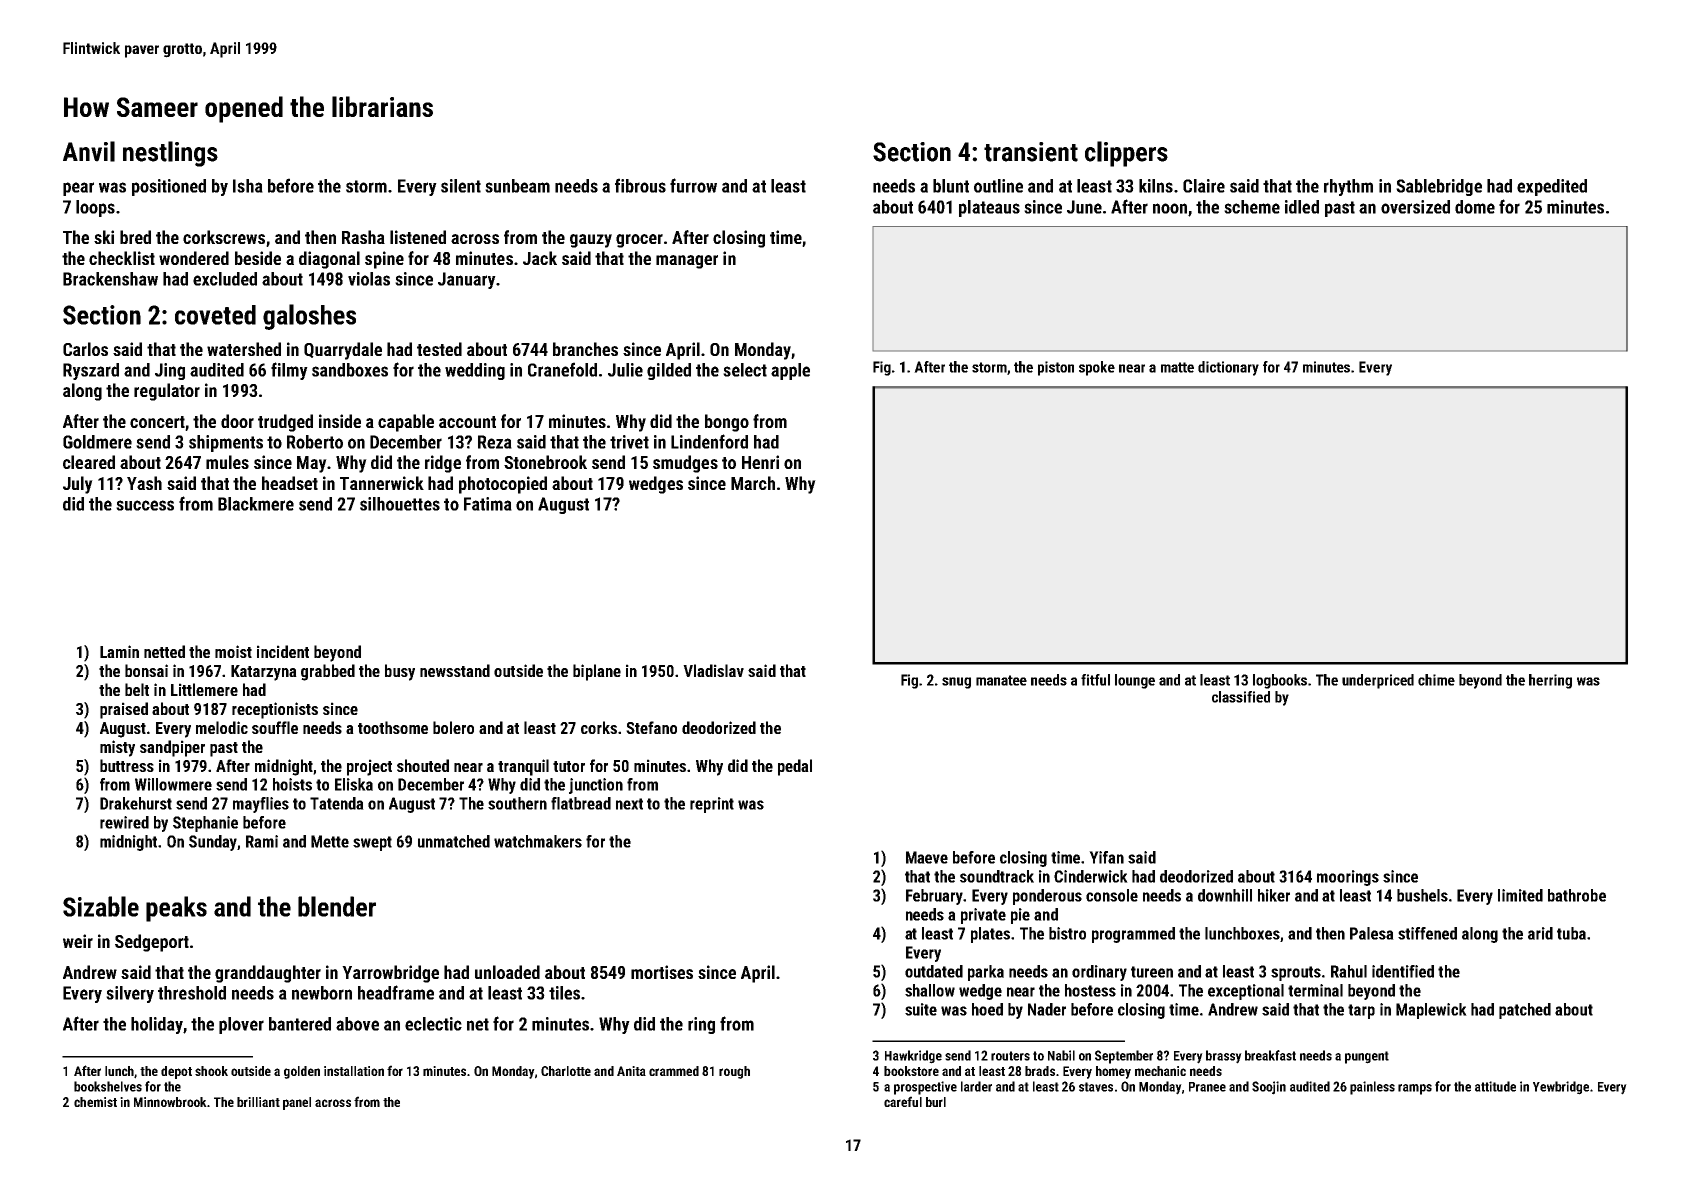  What do you see at coordinates (461, 186) in the screenshot?
I see `silent` at bounding box center [461, 186].
